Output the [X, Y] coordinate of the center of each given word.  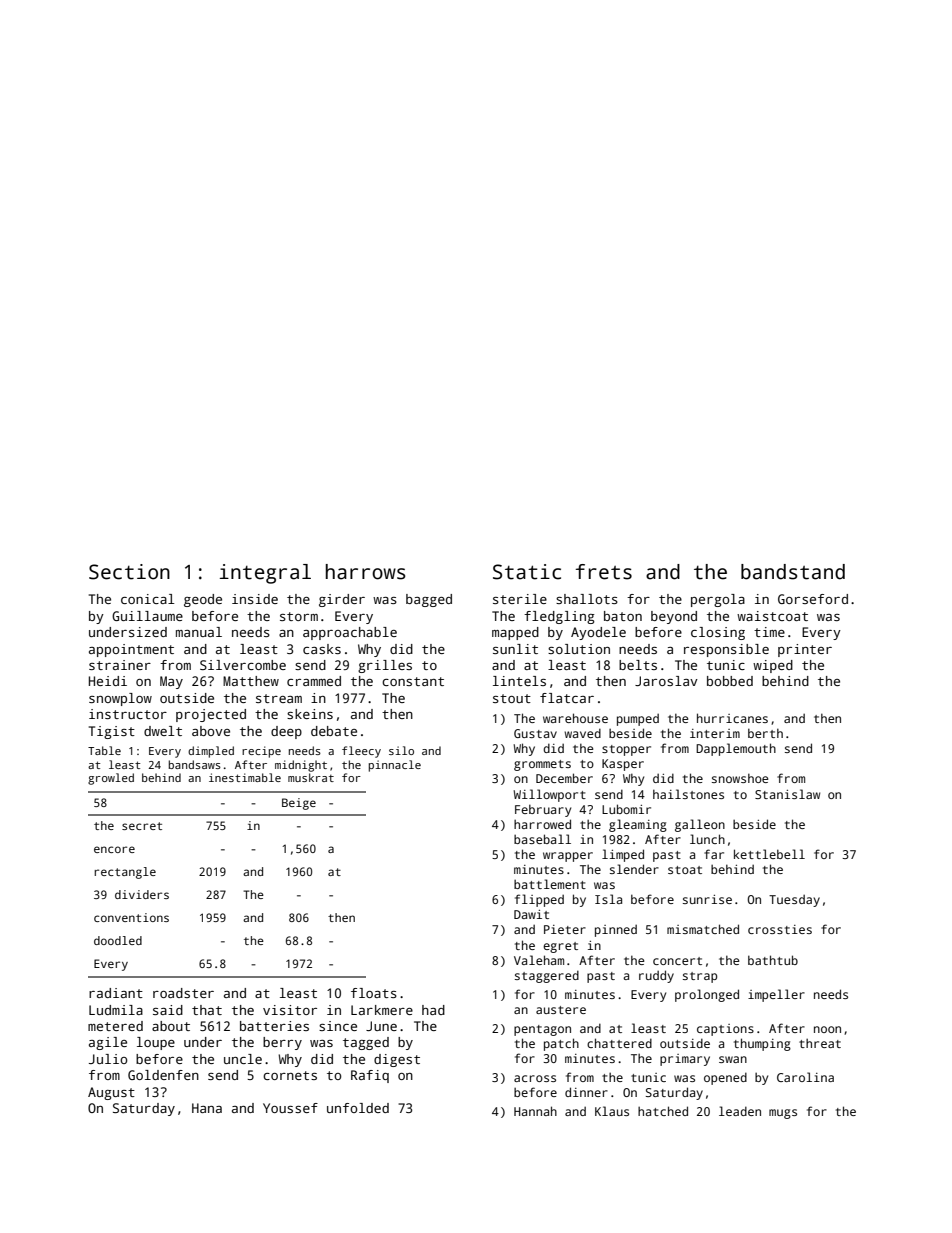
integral [265, 574]
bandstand [793, 572]
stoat [685, 870]
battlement [550, 884]
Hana [207, 1108]
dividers [142, 894]
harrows [366, 572]
